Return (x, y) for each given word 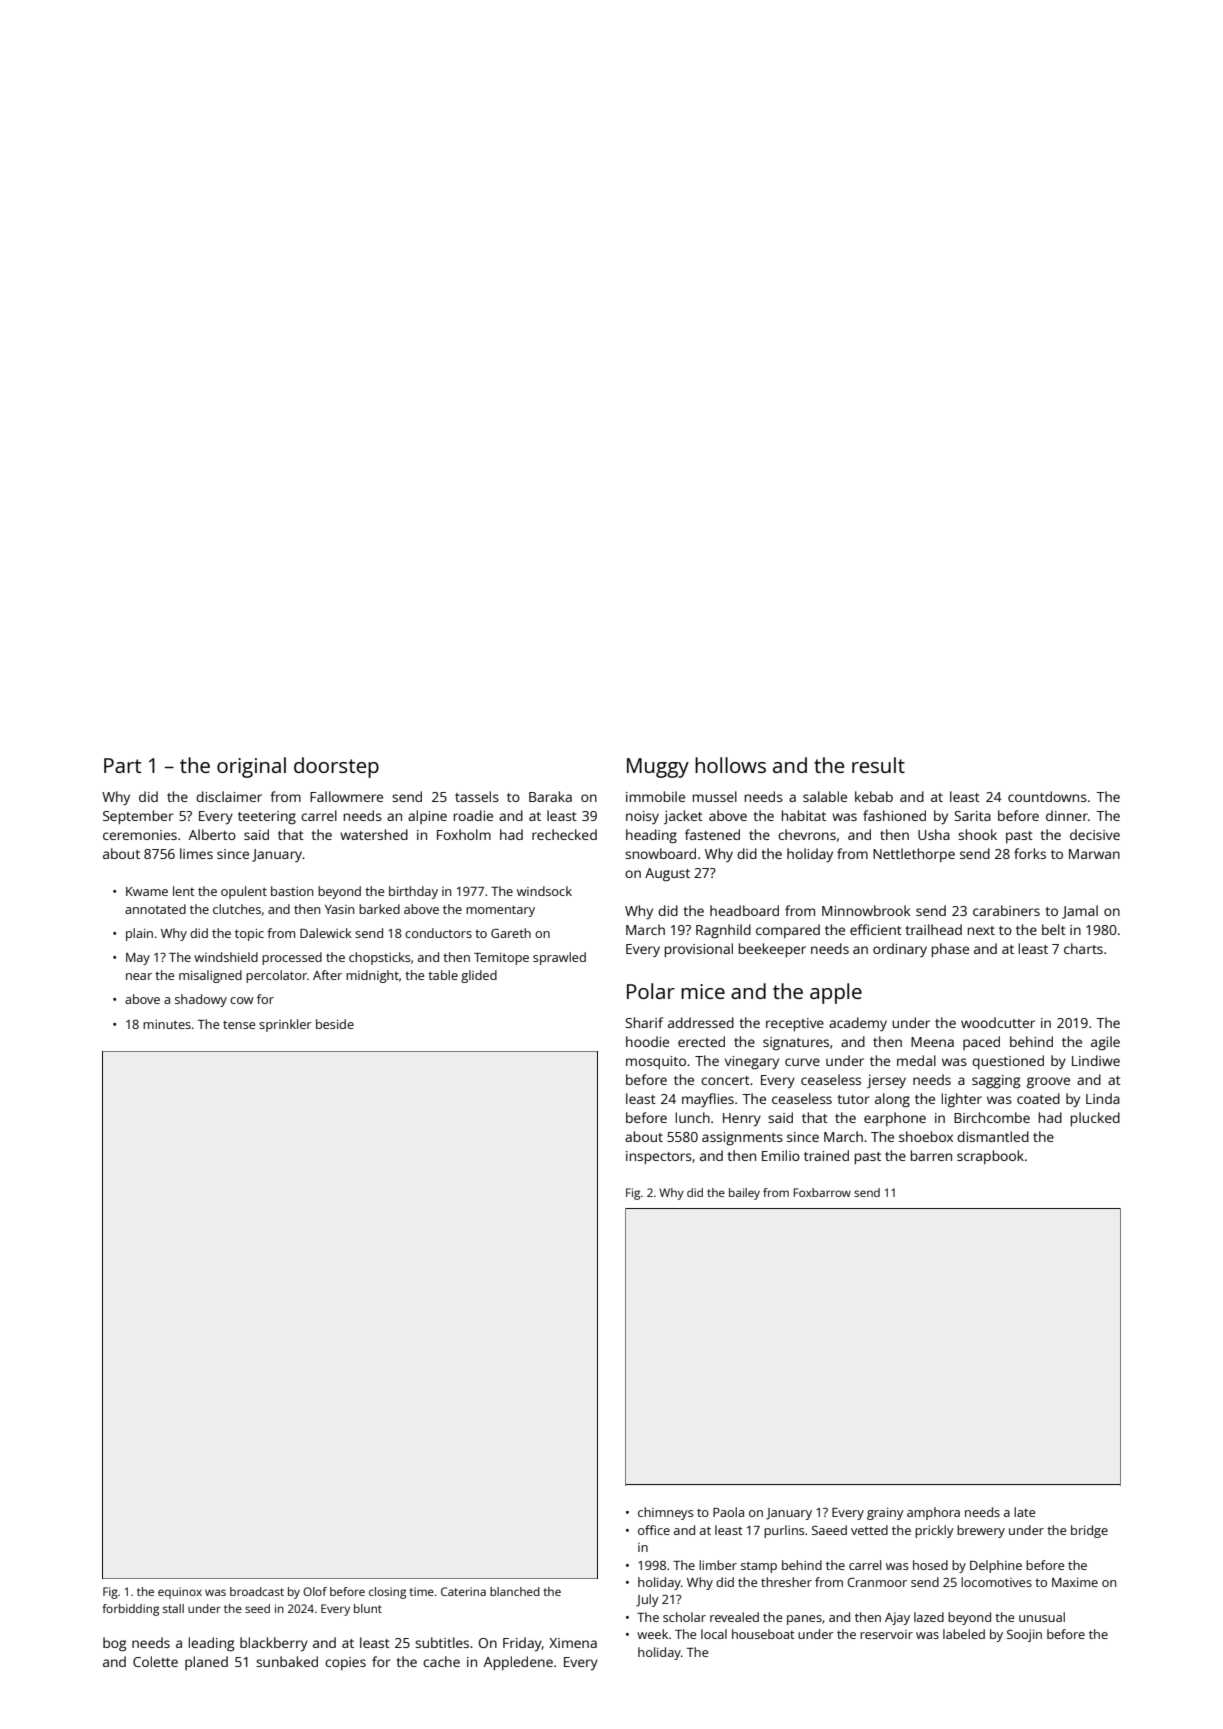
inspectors (659, 1157)
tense (239, 1025)
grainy (885, 1514)
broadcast (257, 1591)
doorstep (336, 767)
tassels (477, 796)
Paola (728, 1512)
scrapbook (990, 1157)
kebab (874, 796)
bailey (744, 1194)
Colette (155, 1661)
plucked (1095, 1119)
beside (335, 1024)
